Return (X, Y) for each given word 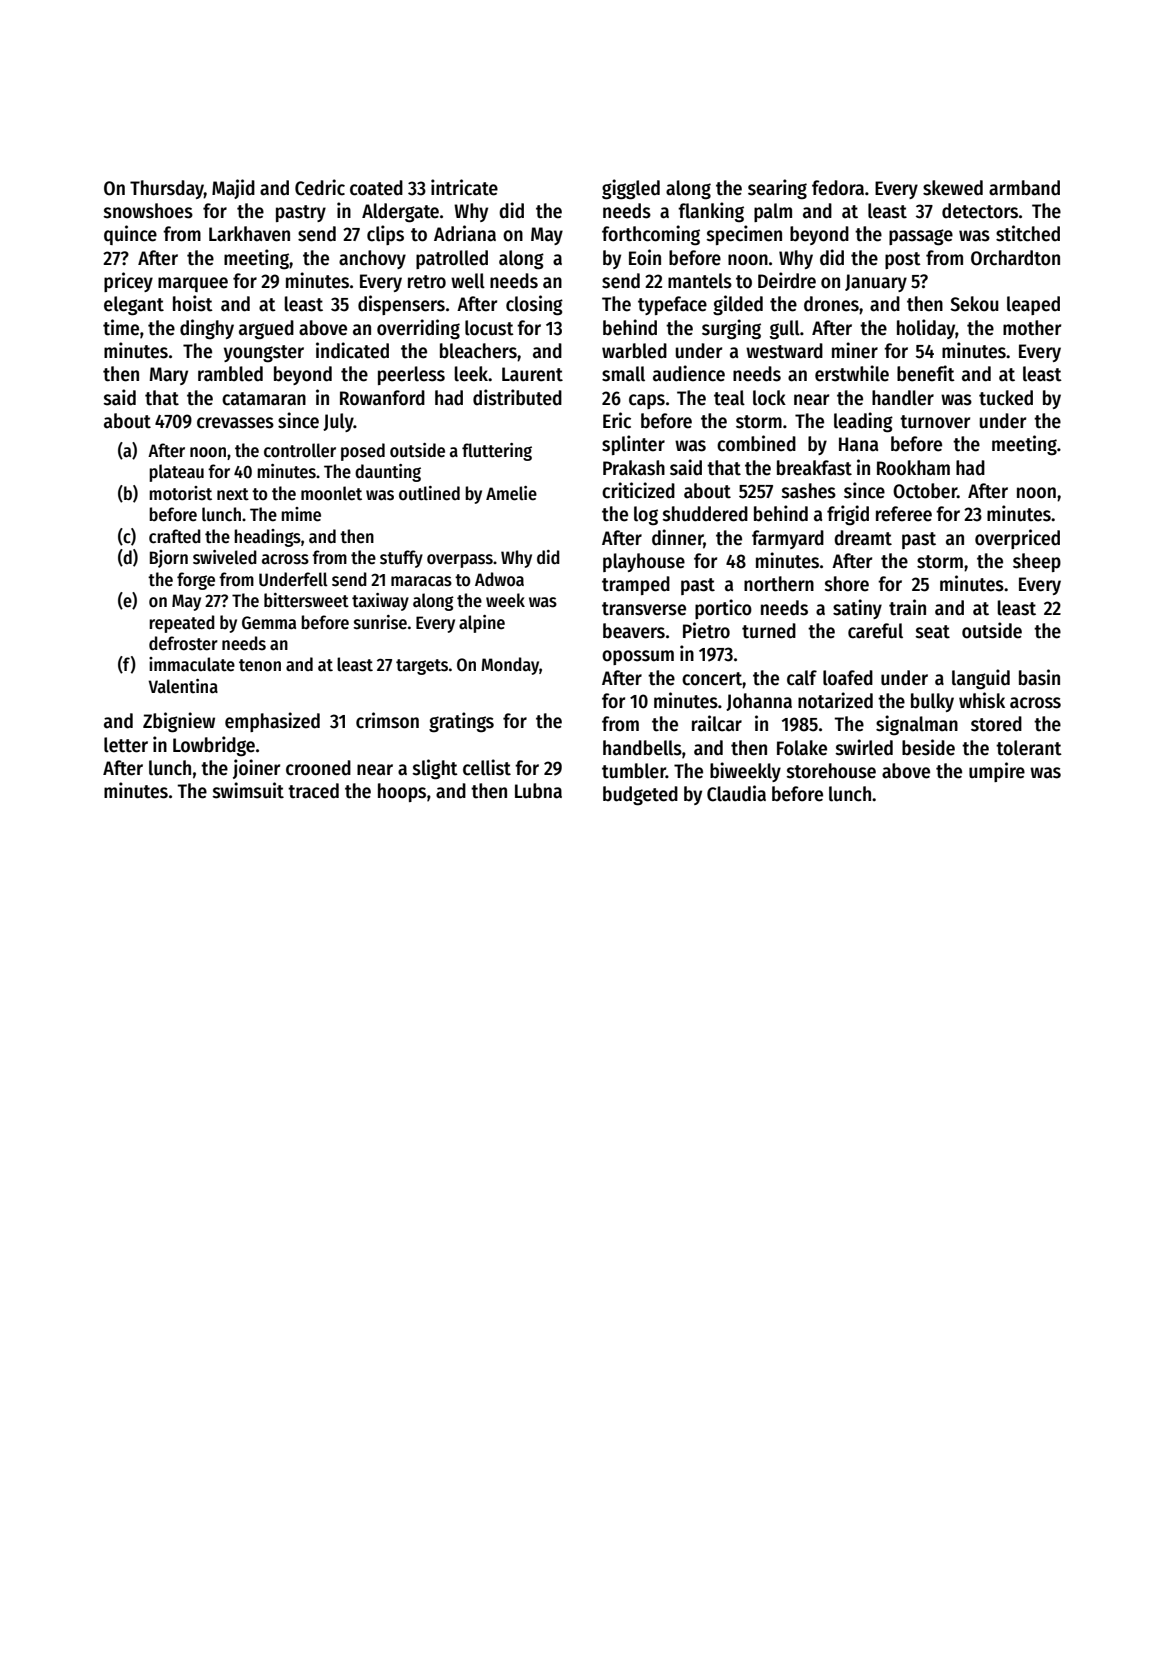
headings (267, 538)
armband (1024, 188)
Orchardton (1015, 258)
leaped (1033, 305)
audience (689, 373)
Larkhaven (249, 234)
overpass (460, 561)
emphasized (272, 722)
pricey (128, 282)
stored (996, 724)
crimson (387, 720)
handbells (642, 748)
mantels (700, 281)
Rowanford (382, 398)
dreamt (863, 538)
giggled (631, 189)
